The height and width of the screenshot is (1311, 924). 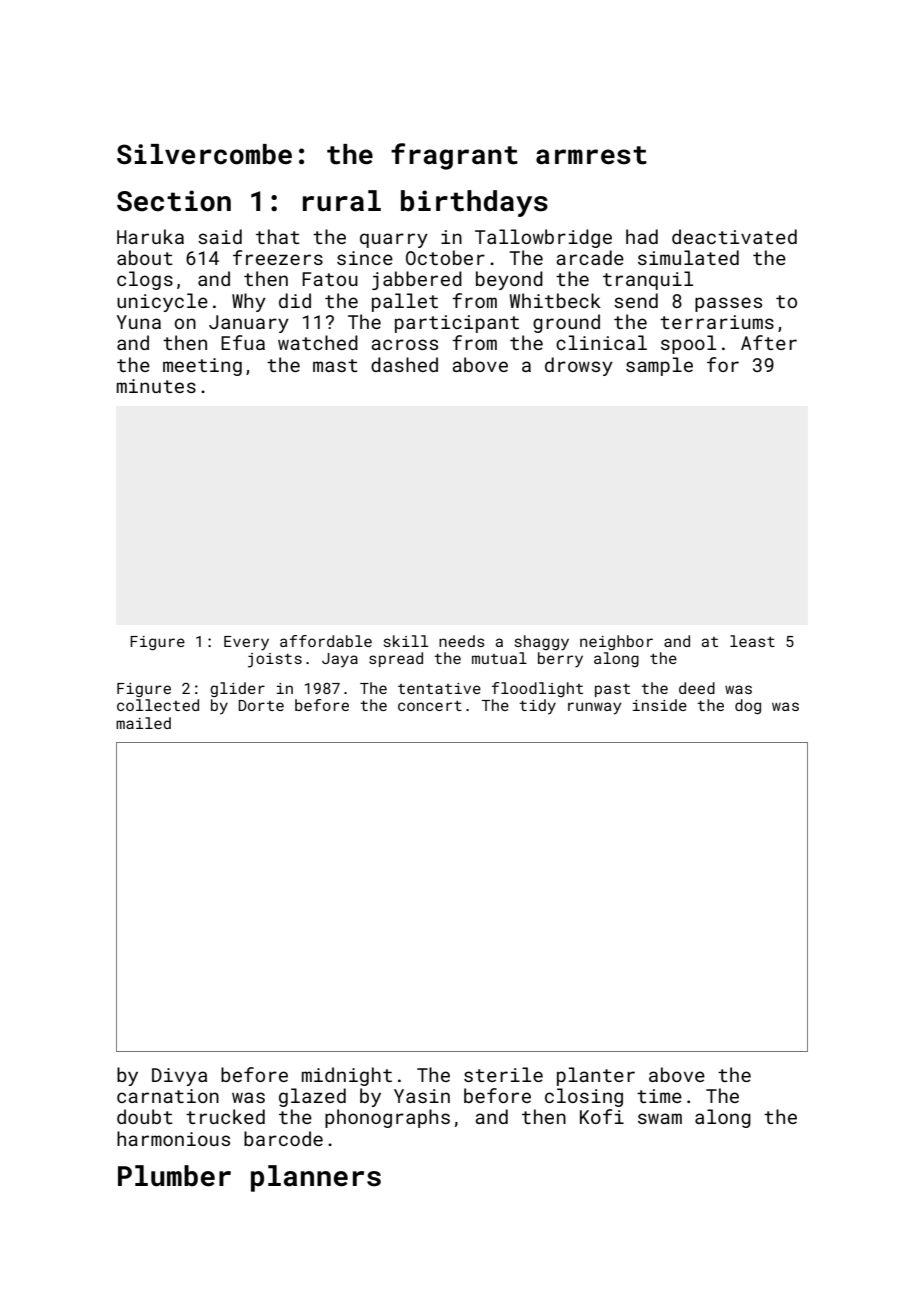 I want to click on time, so click(x=659, y=1096).
